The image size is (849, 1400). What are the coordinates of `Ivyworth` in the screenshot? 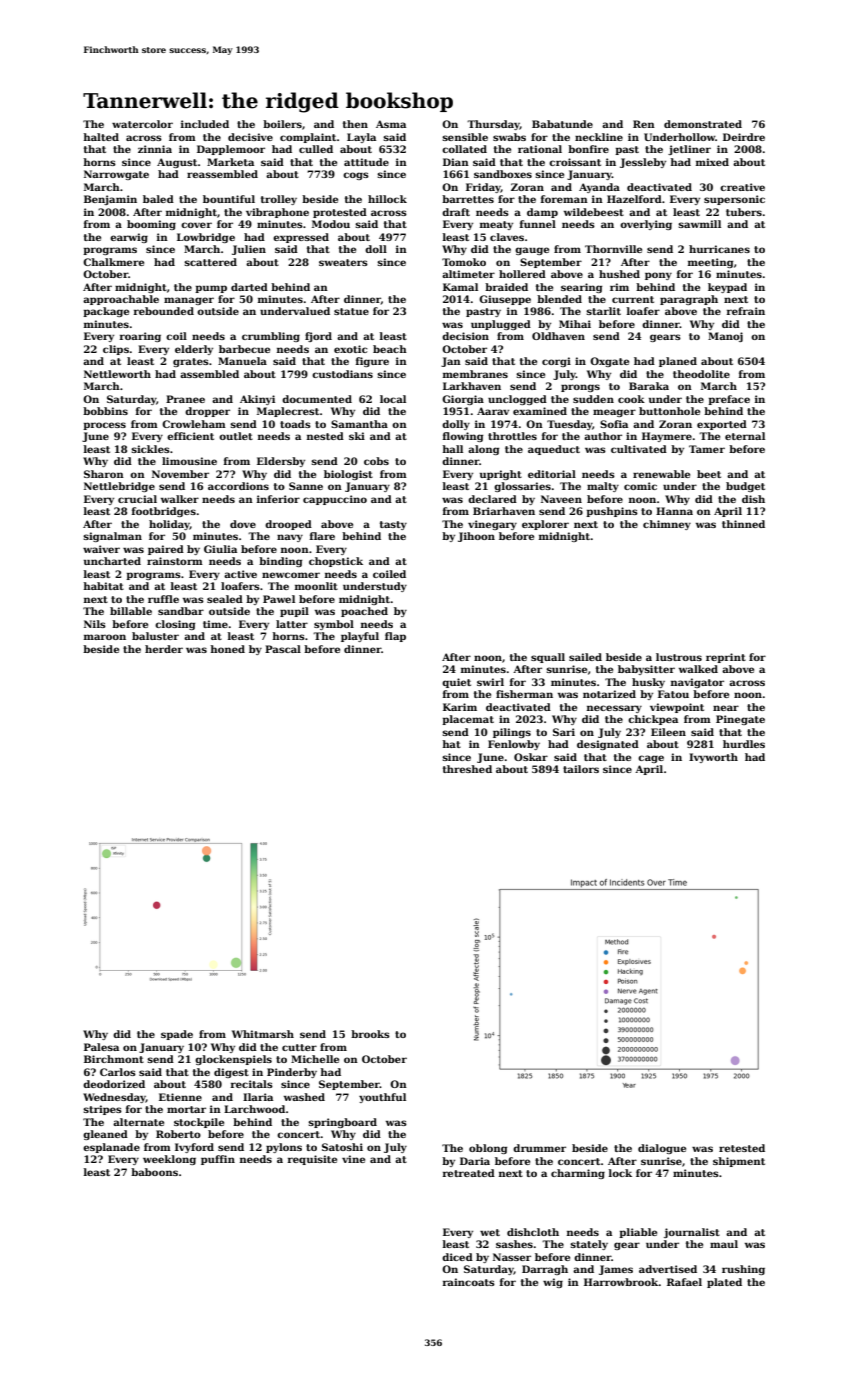 It's located at (713, 758).
